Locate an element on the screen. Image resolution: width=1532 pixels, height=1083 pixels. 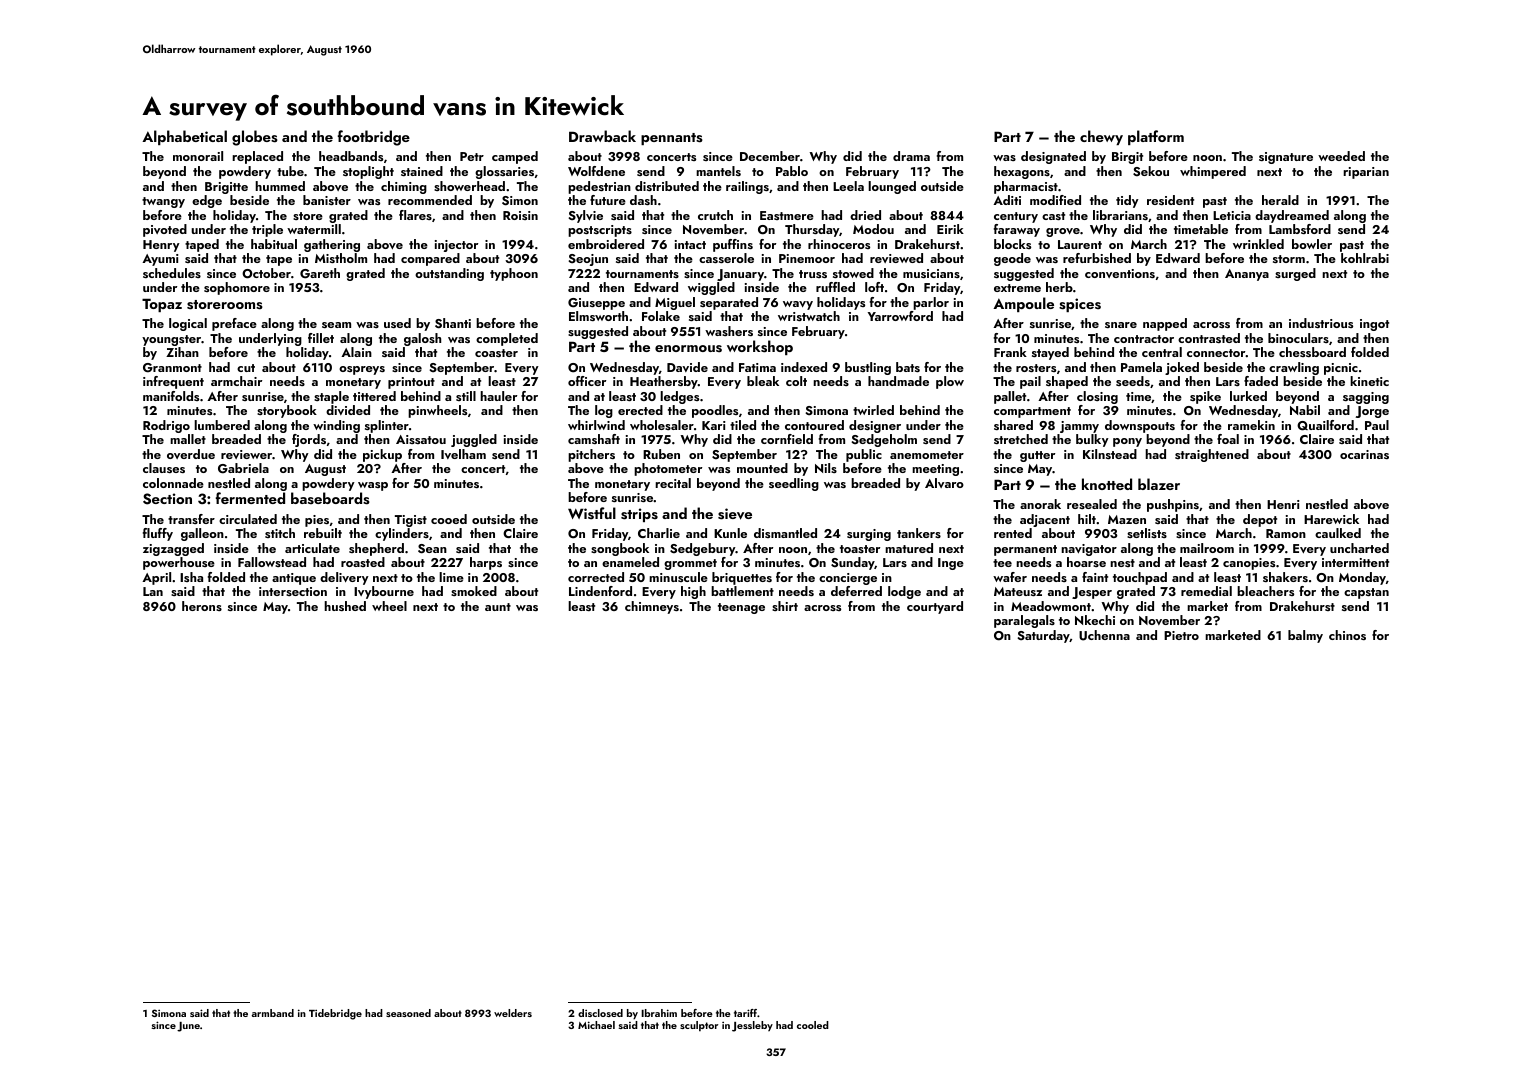
hushed is located at coordinates (345, 606).
